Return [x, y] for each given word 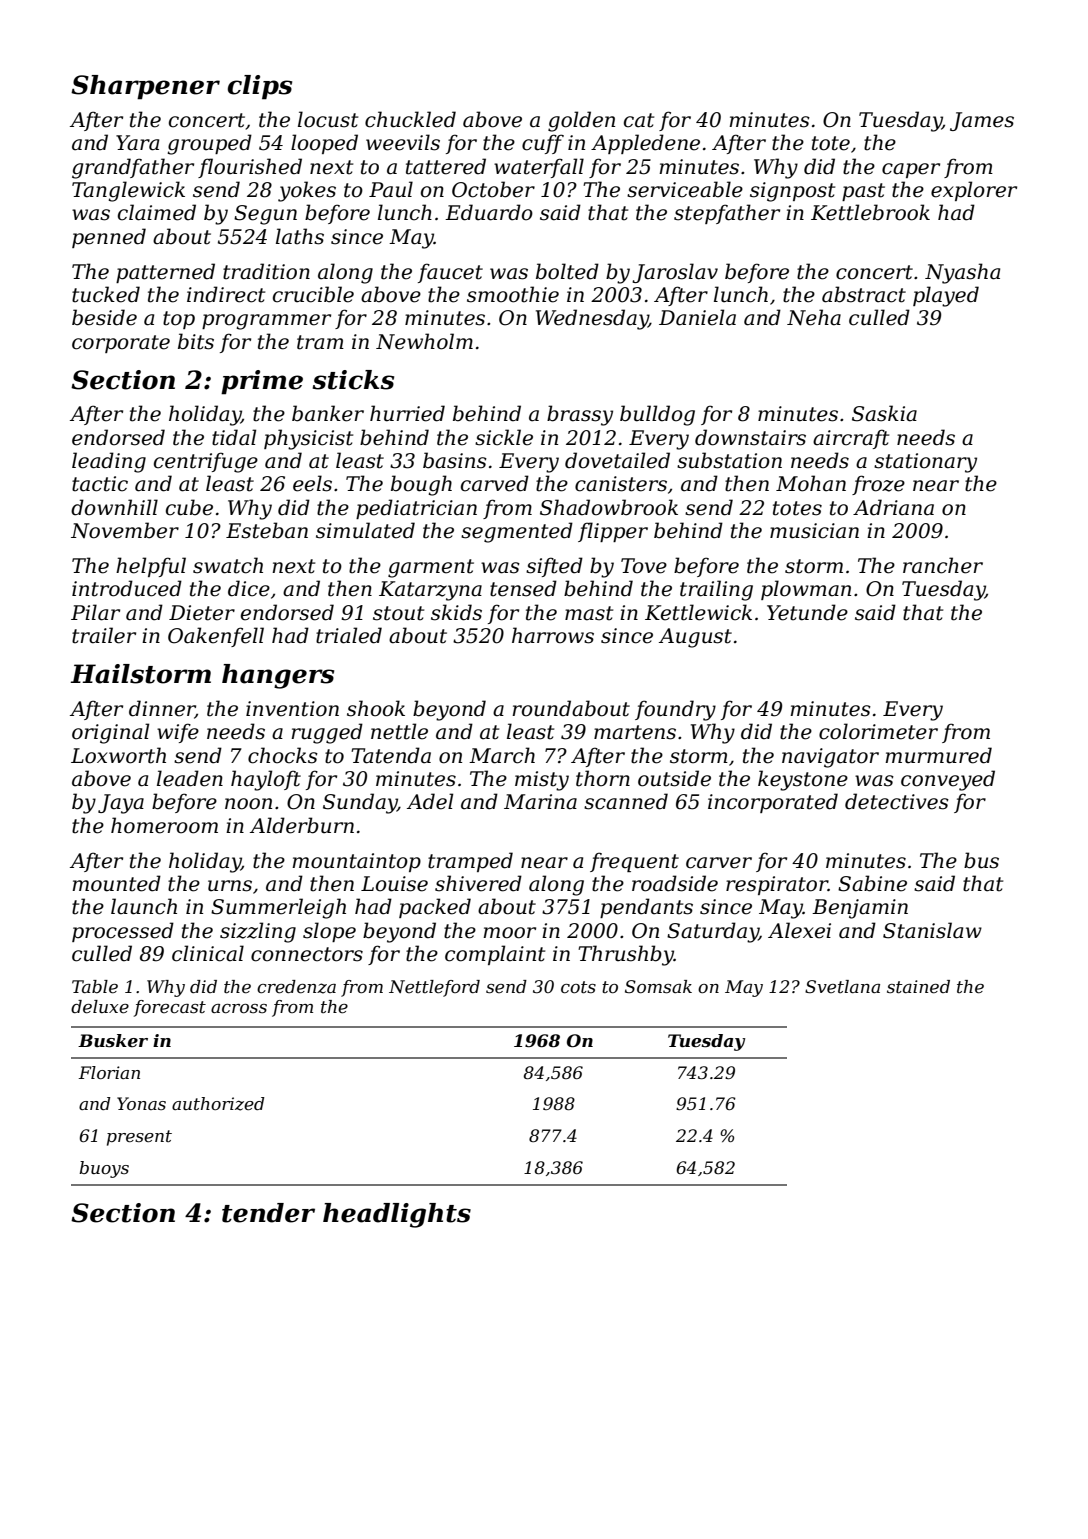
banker [328, 413]
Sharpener [145, 87]
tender [268, 1213]
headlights [397, 1215]
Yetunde [807, 612]
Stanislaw [932, 930]
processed [123, 932]
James [982, 121]
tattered [446, 166]
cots [578, 987]
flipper [613, 532]
